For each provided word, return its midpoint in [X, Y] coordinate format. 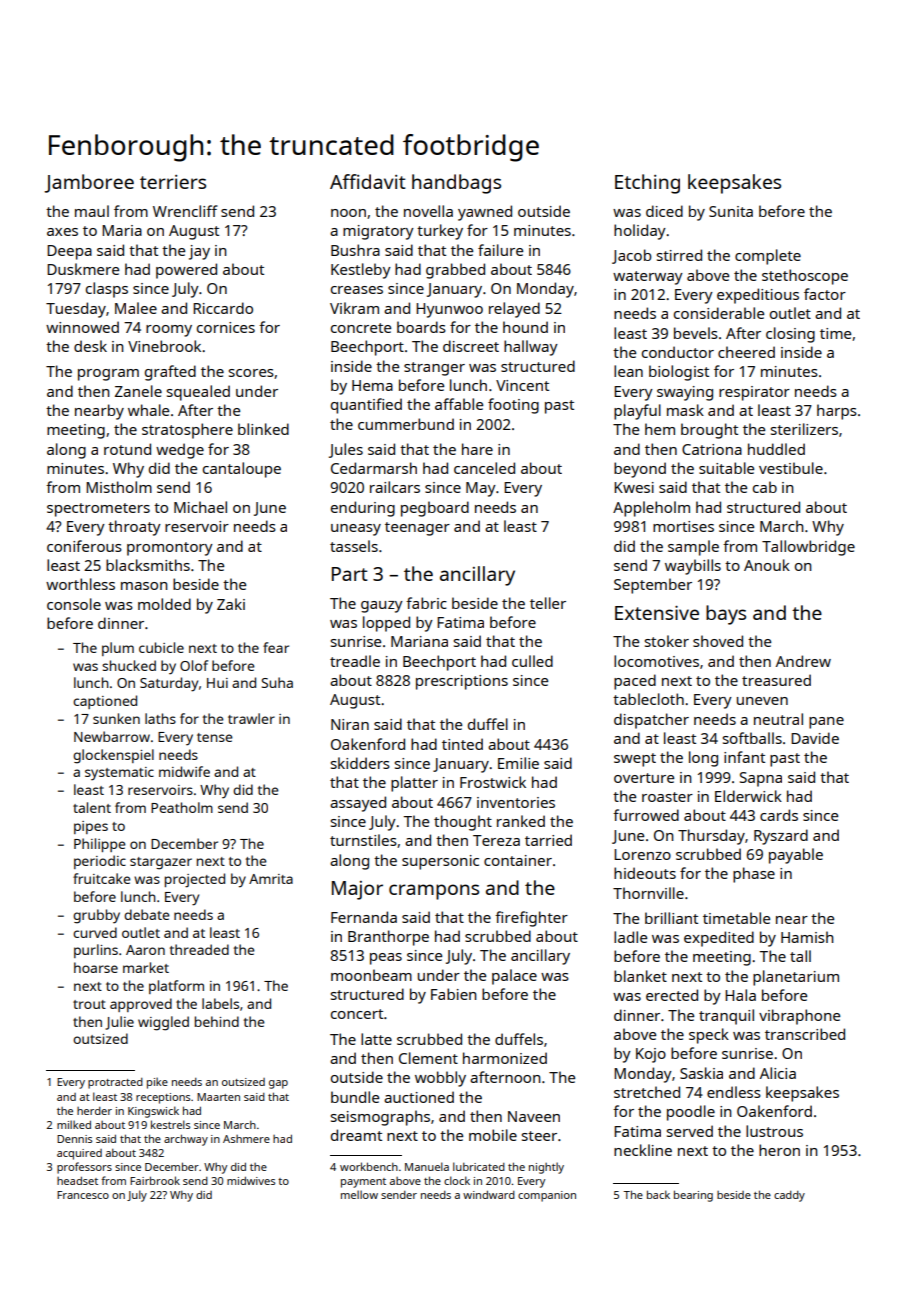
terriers [173, 182]
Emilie [518, 763]
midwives [251, 1181]
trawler [251, 718]
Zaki [231, 604]
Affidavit [368, 181]
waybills [693, 567]
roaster [667, 797]
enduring [363, 509]
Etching [647, 184]
